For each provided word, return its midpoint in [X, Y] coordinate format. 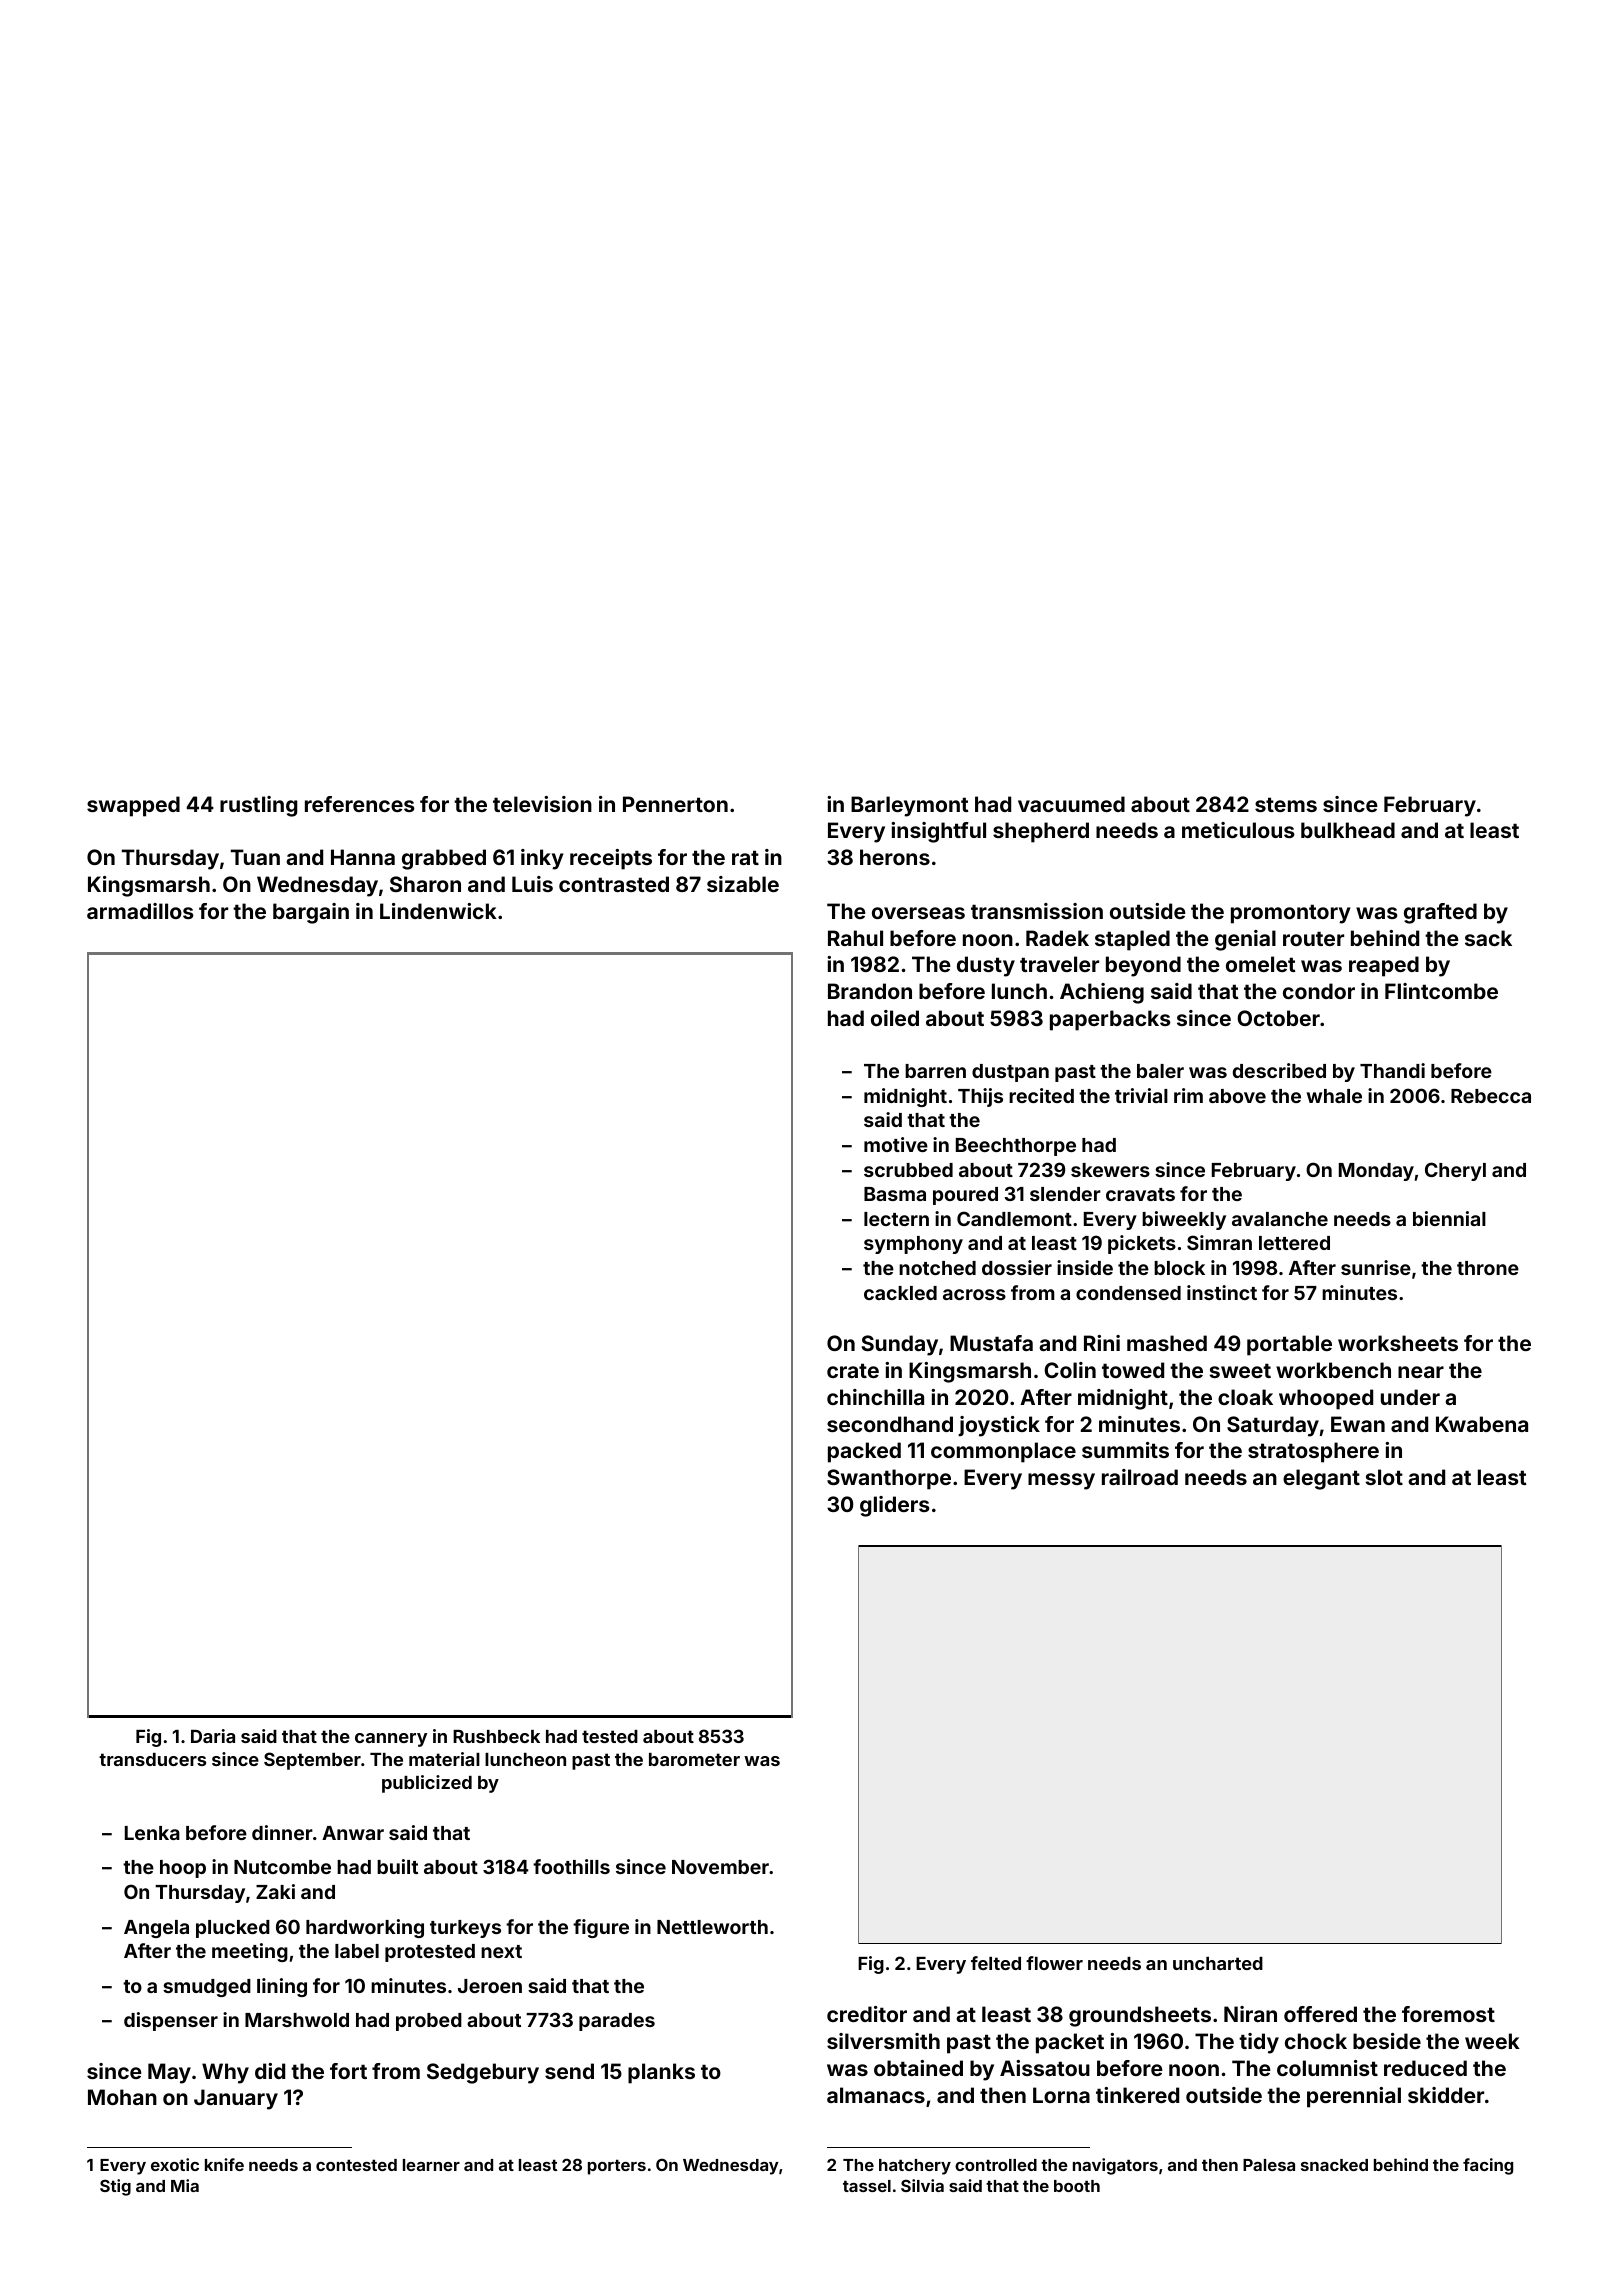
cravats [1140, 1194]
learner [431, 2165]
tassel [867, 2186]
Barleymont [910, 806]
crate [853, 1370]
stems [1286, 804]
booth [1077, 2186]
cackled [900, 1293]
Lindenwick [438, 911]
